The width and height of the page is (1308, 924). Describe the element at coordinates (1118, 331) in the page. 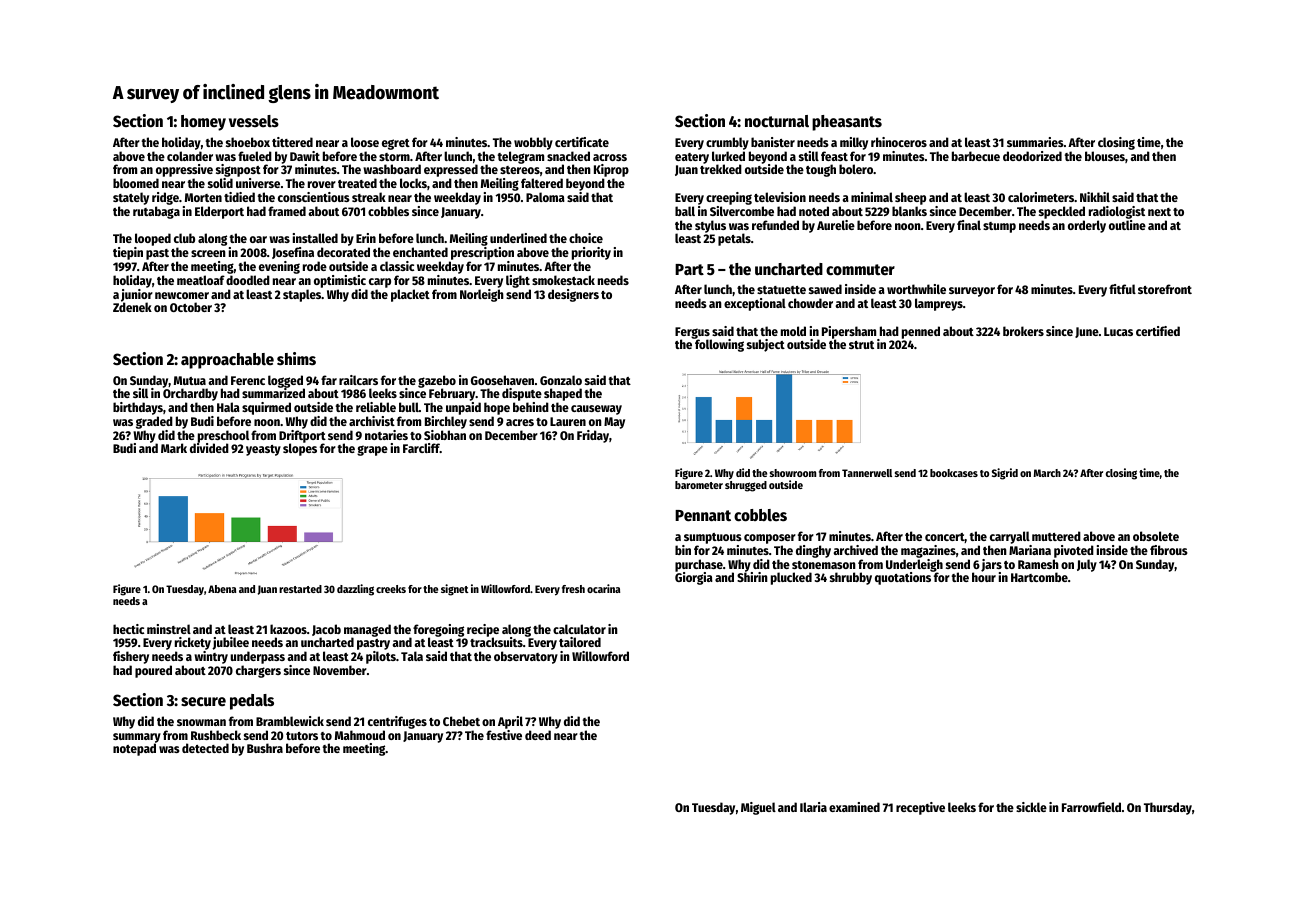

I see `Lucas` at that location.
